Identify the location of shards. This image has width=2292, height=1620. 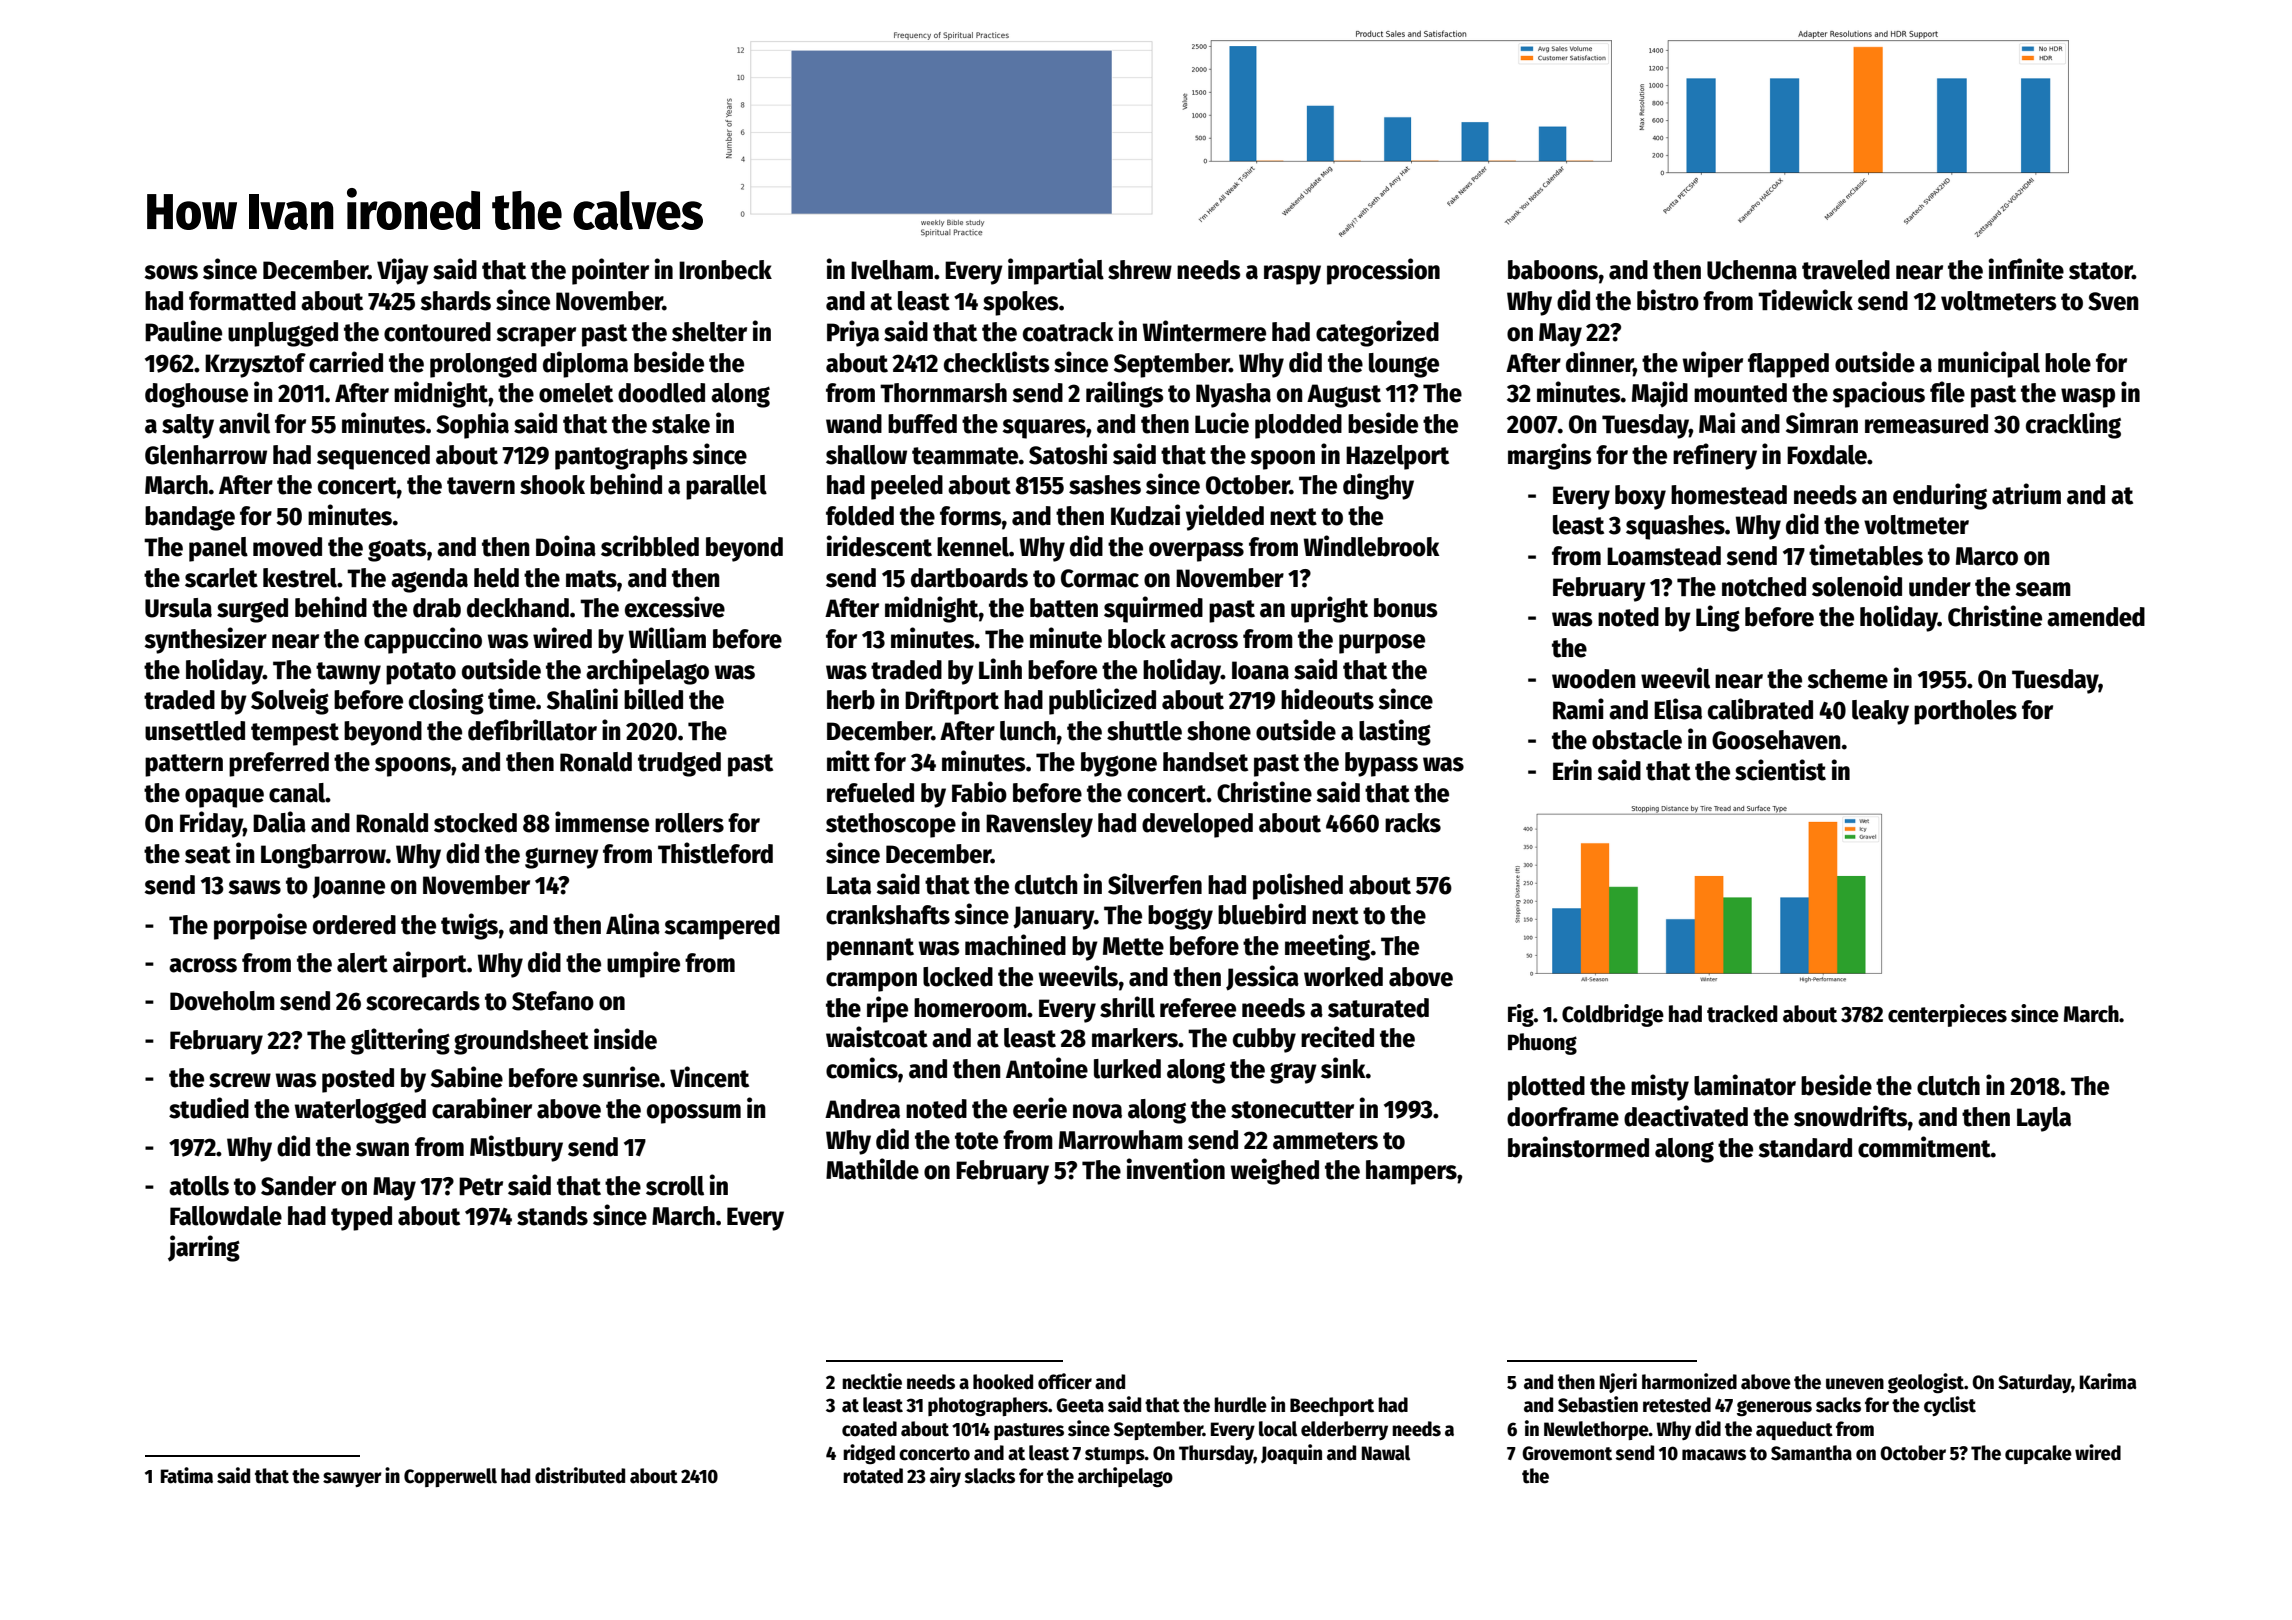
(456, 301).
